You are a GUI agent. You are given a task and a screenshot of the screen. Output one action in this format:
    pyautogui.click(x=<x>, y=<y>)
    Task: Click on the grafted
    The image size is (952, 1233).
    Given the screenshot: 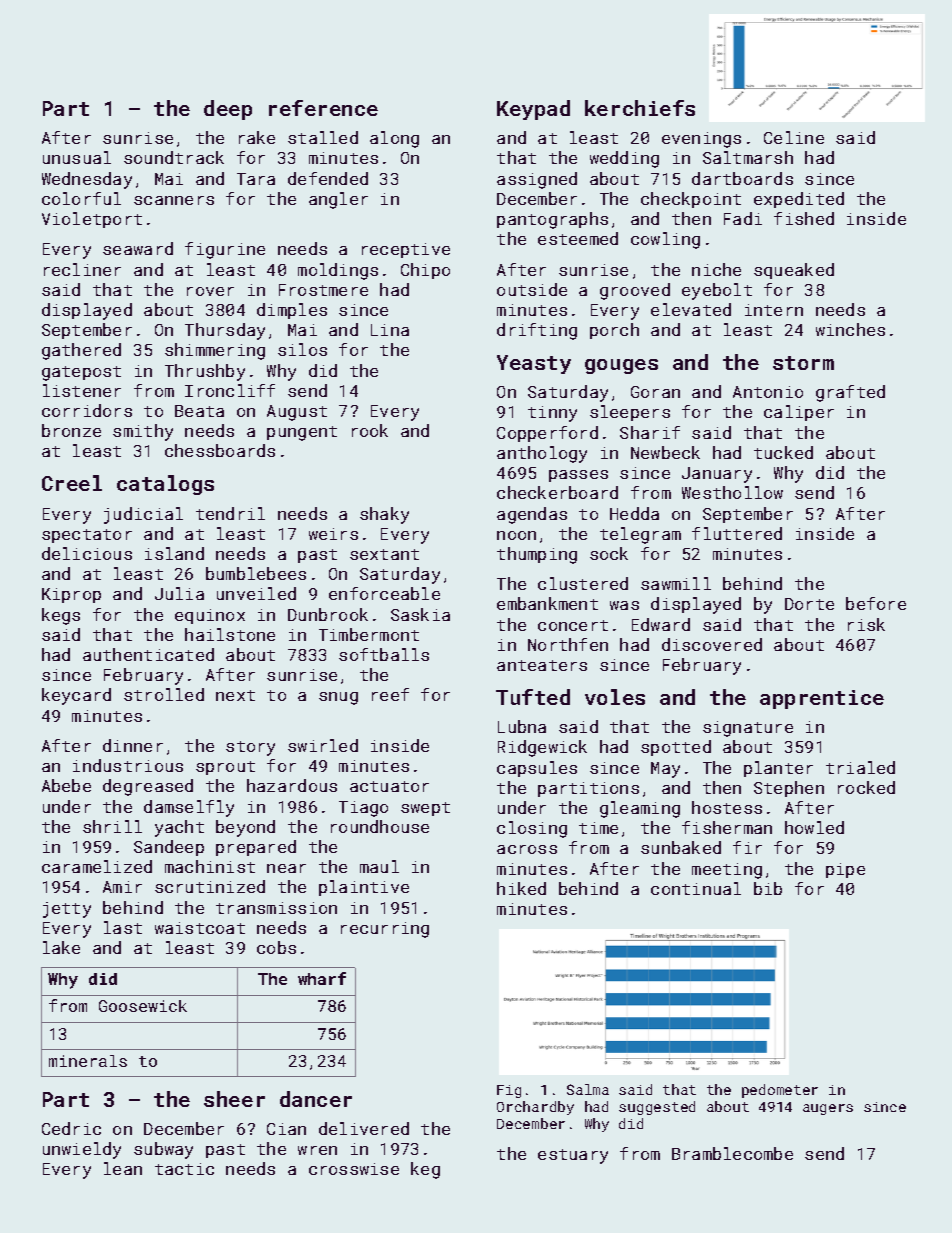 What is the action you would take?
    pyautogui.click(x=850, y=393)
